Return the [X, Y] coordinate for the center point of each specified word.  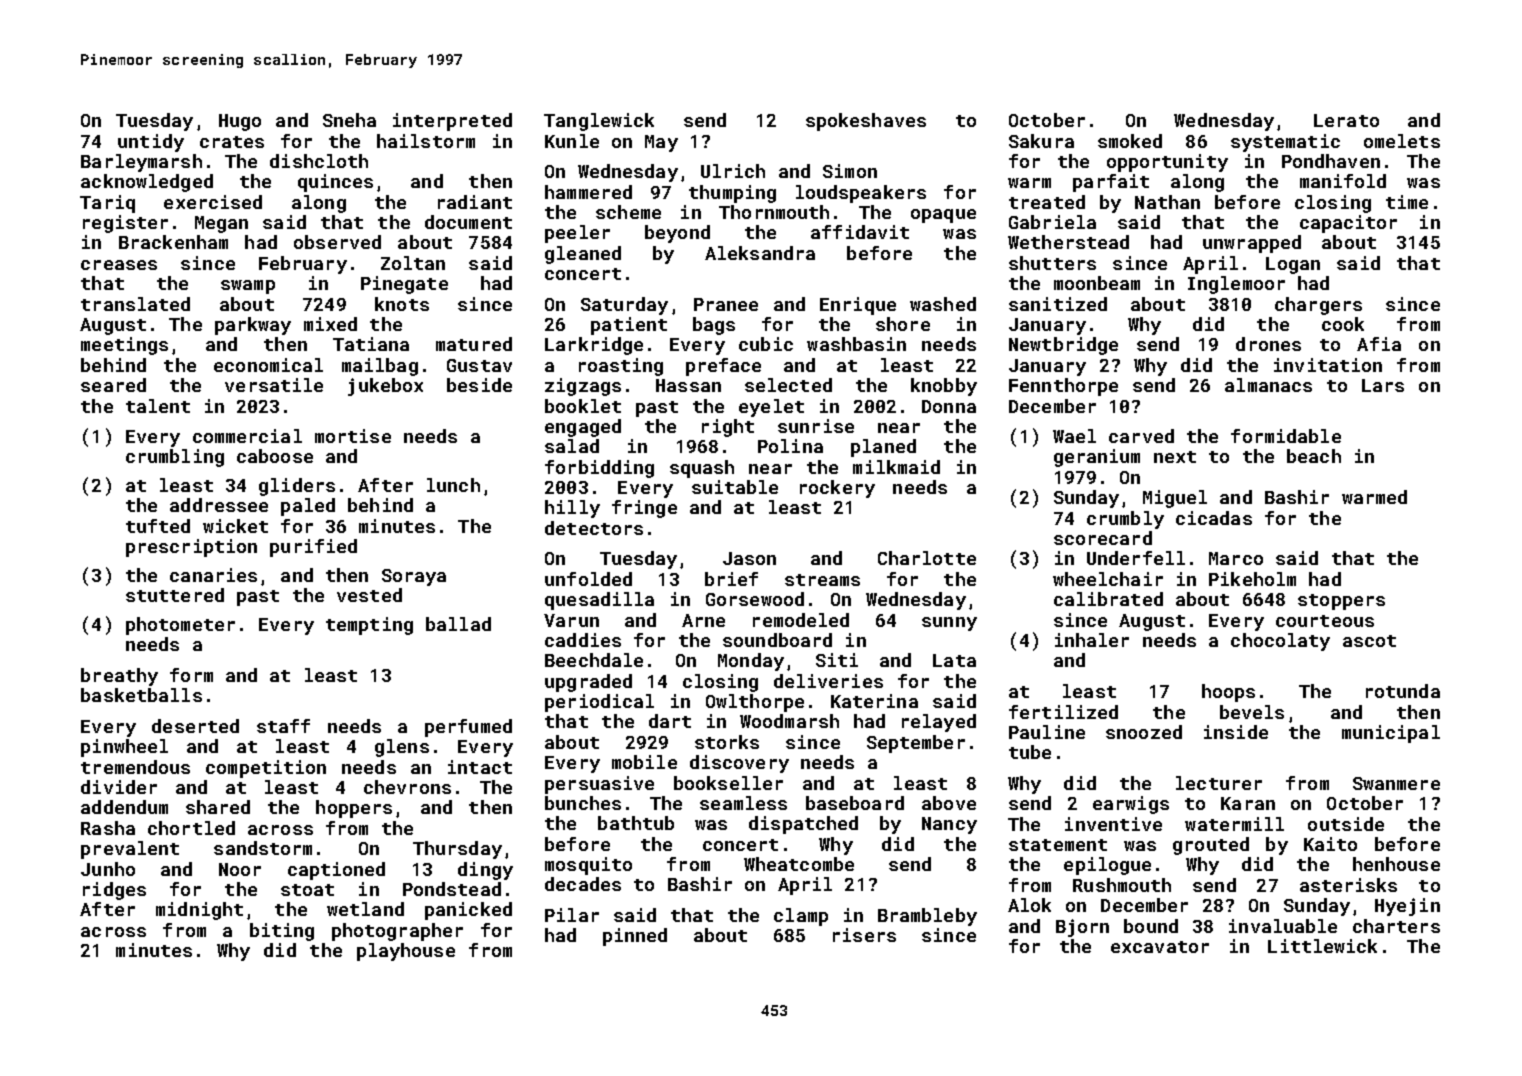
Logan [1293, 265]
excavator [1160, 947]
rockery [837, 489]
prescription [191, 548]
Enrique [858, 306]
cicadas [1214, 518]
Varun [571, 620]
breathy [119, 677]
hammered [588, 192]
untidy [151, 143]
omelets [1402, 141]
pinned [635, 937]
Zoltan [413, 263]
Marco [1236, 558]
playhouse [406, 952]
